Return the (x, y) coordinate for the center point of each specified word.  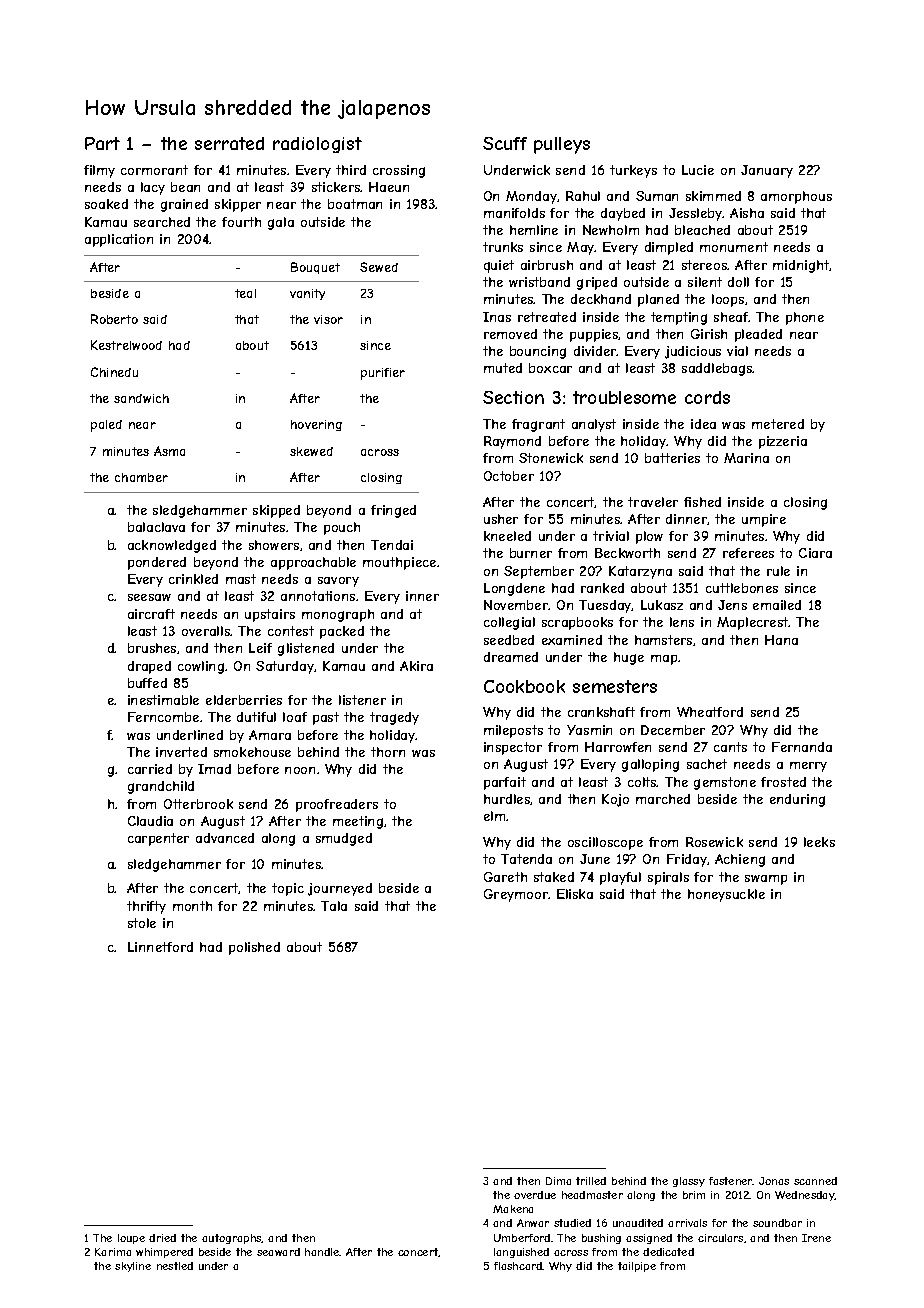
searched (162, 222)
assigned (649, 1239)
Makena (513, 1209)
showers (274, 545)
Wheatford (710, 712)
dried (162, 1238)
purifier (383, 374)
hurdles (507, 799)
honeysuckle (726, 895)
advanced (225, 838)
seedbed (509, 640)
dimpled (669, 248)
